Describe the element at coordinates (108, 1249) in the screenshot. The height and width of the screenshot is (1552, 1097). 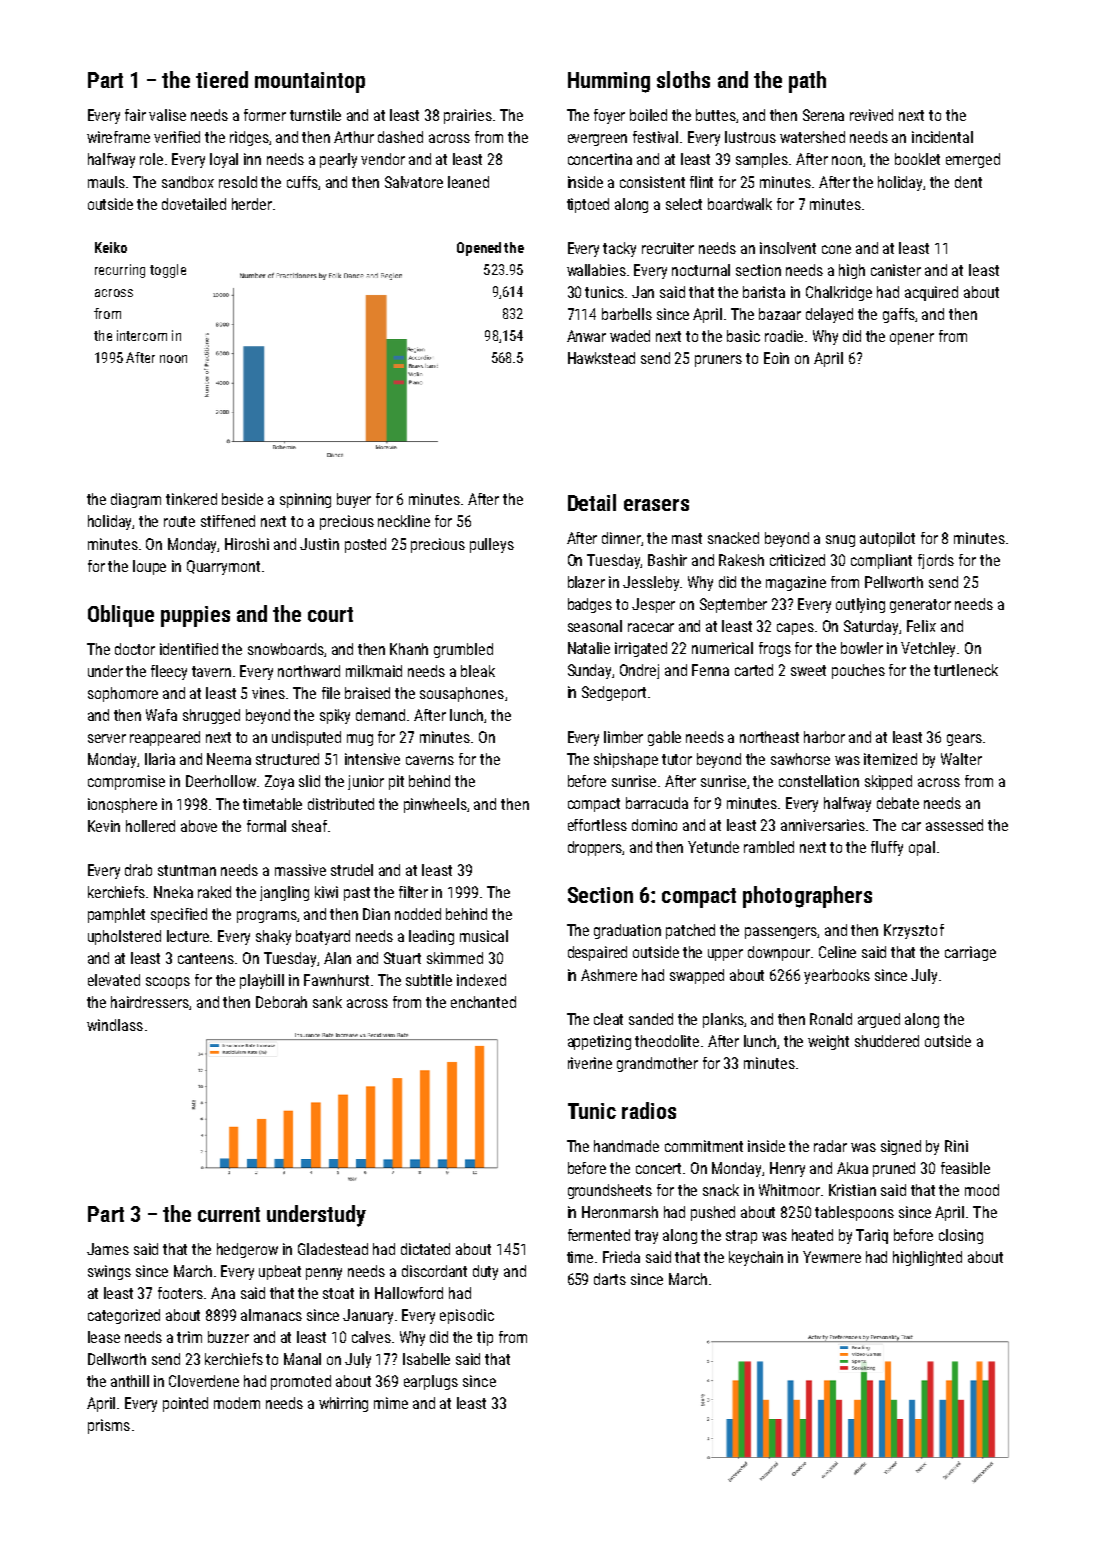
I see `James` at that location.
